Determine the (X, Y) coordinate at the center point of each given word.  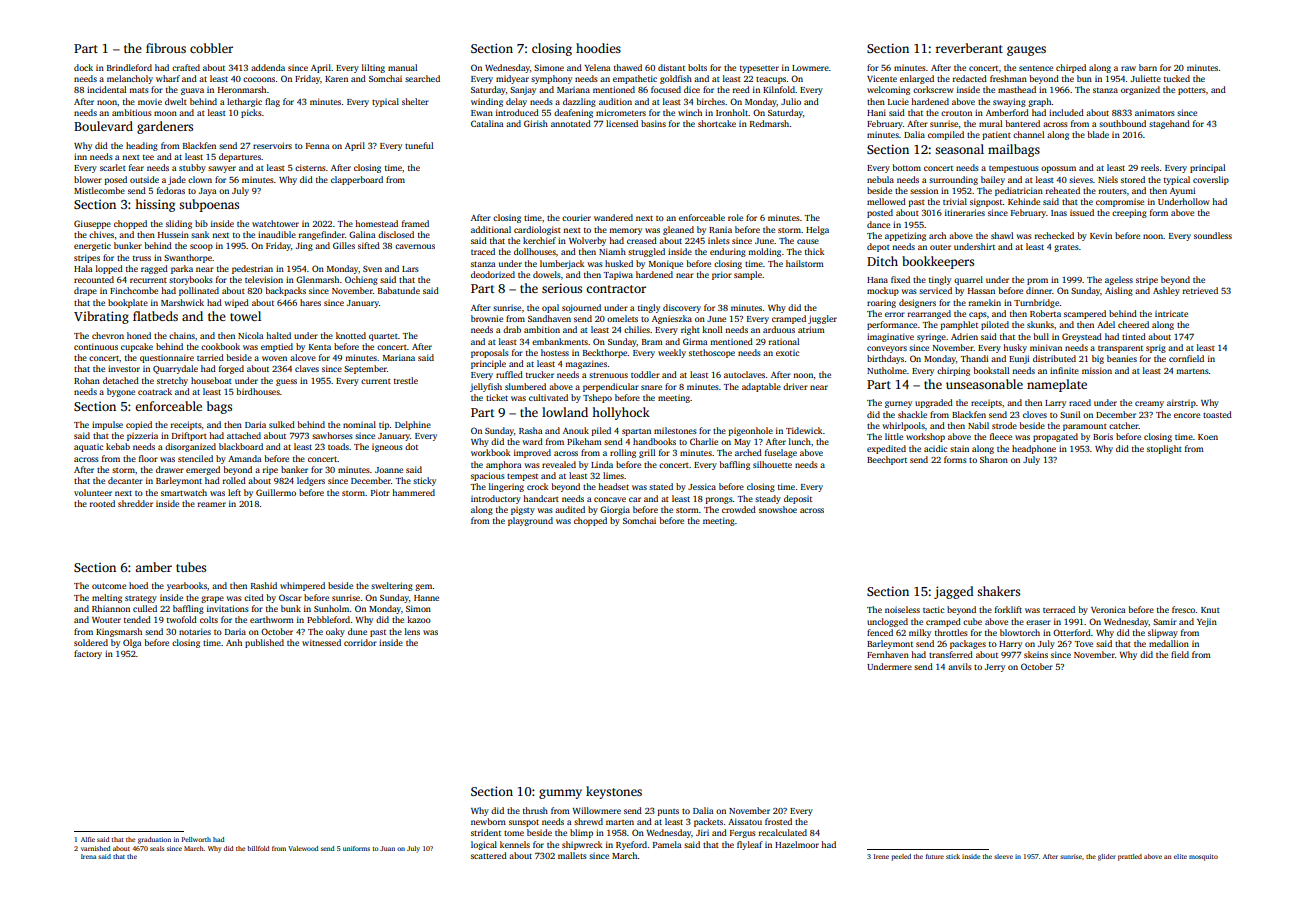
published (264, 643)
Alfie (88, 839)
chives (101, 234)
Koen (1208, 437)
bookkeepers (938, 262)
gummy (560, 794)
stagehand (1169, 124)
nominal (359, 424)
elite (1180, 856)
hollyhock (621, 413)
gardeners (165, 127)
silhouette (772, 464)
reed (741, 89)
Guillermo (276, 492)
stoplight (1164, 449)
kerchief (539, 240)
